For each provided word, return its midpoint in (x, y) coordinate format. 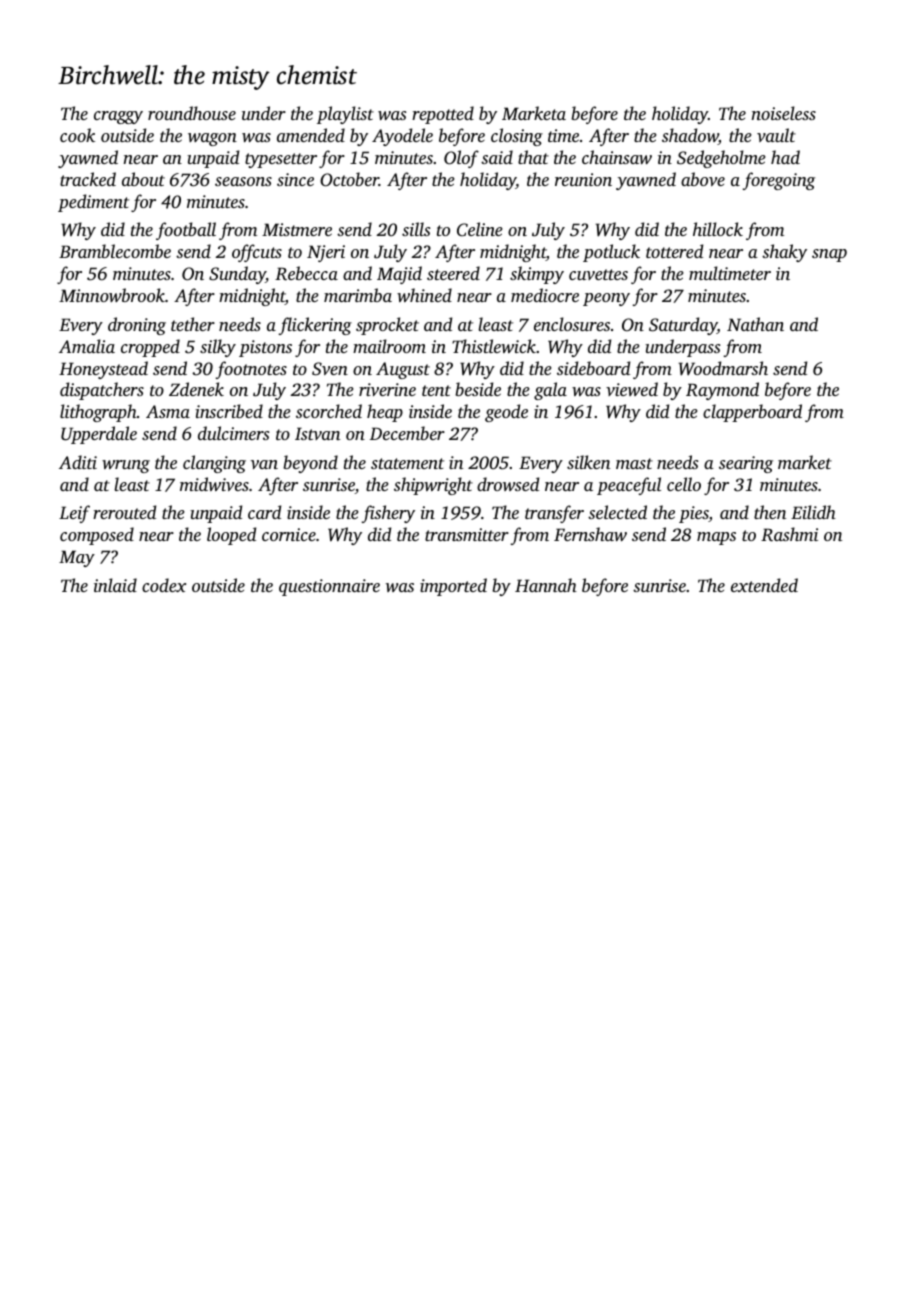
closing (517, 137)
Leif (74, 514)
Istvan (317, 433)
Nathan (755, 324)
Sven (330, 369)
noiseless (784, 113)
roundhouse (192, 113)
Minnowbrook (112, 295)
